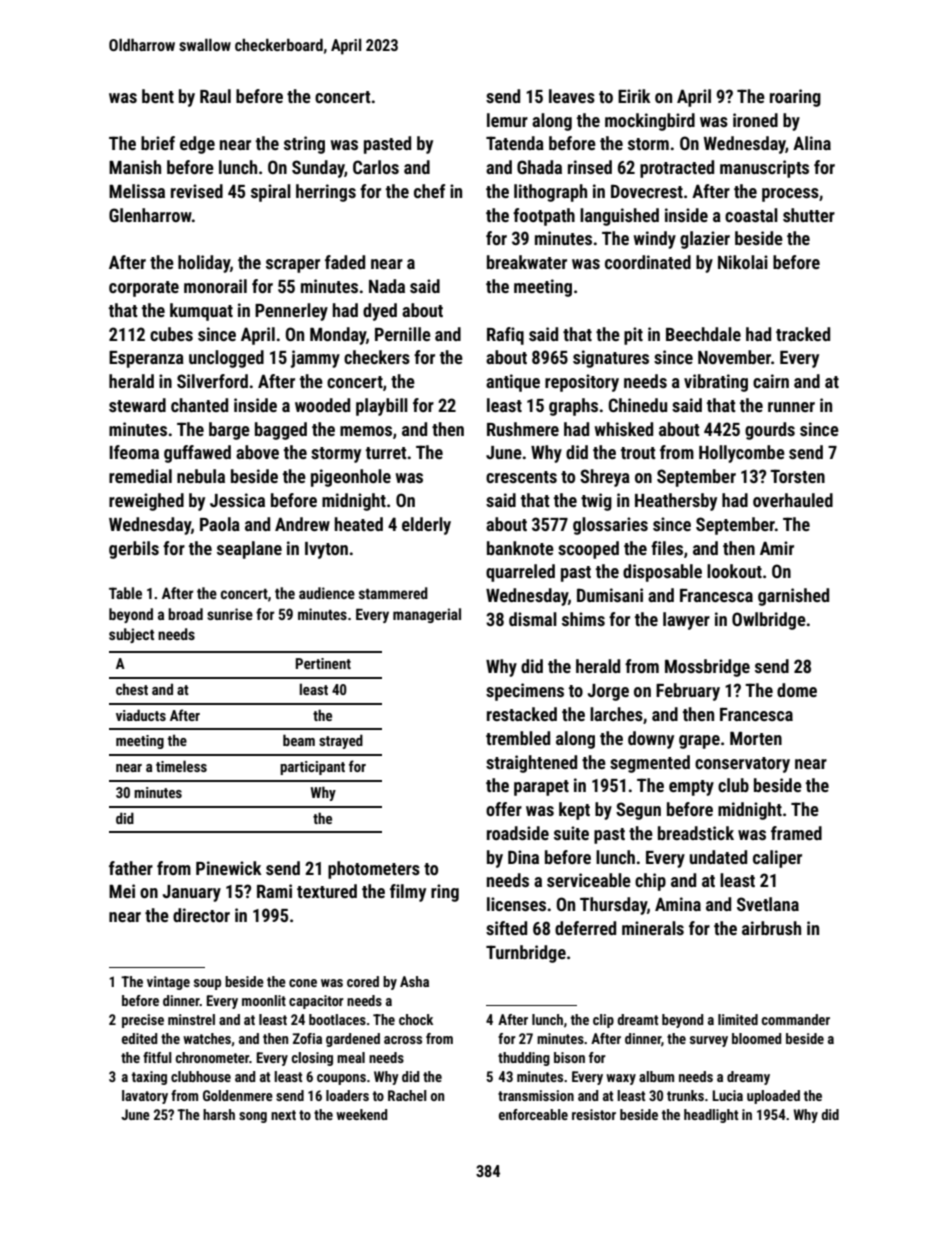 The height and width of the page is (1233, 952). I want to click on overhauled, so click(793, 500).
